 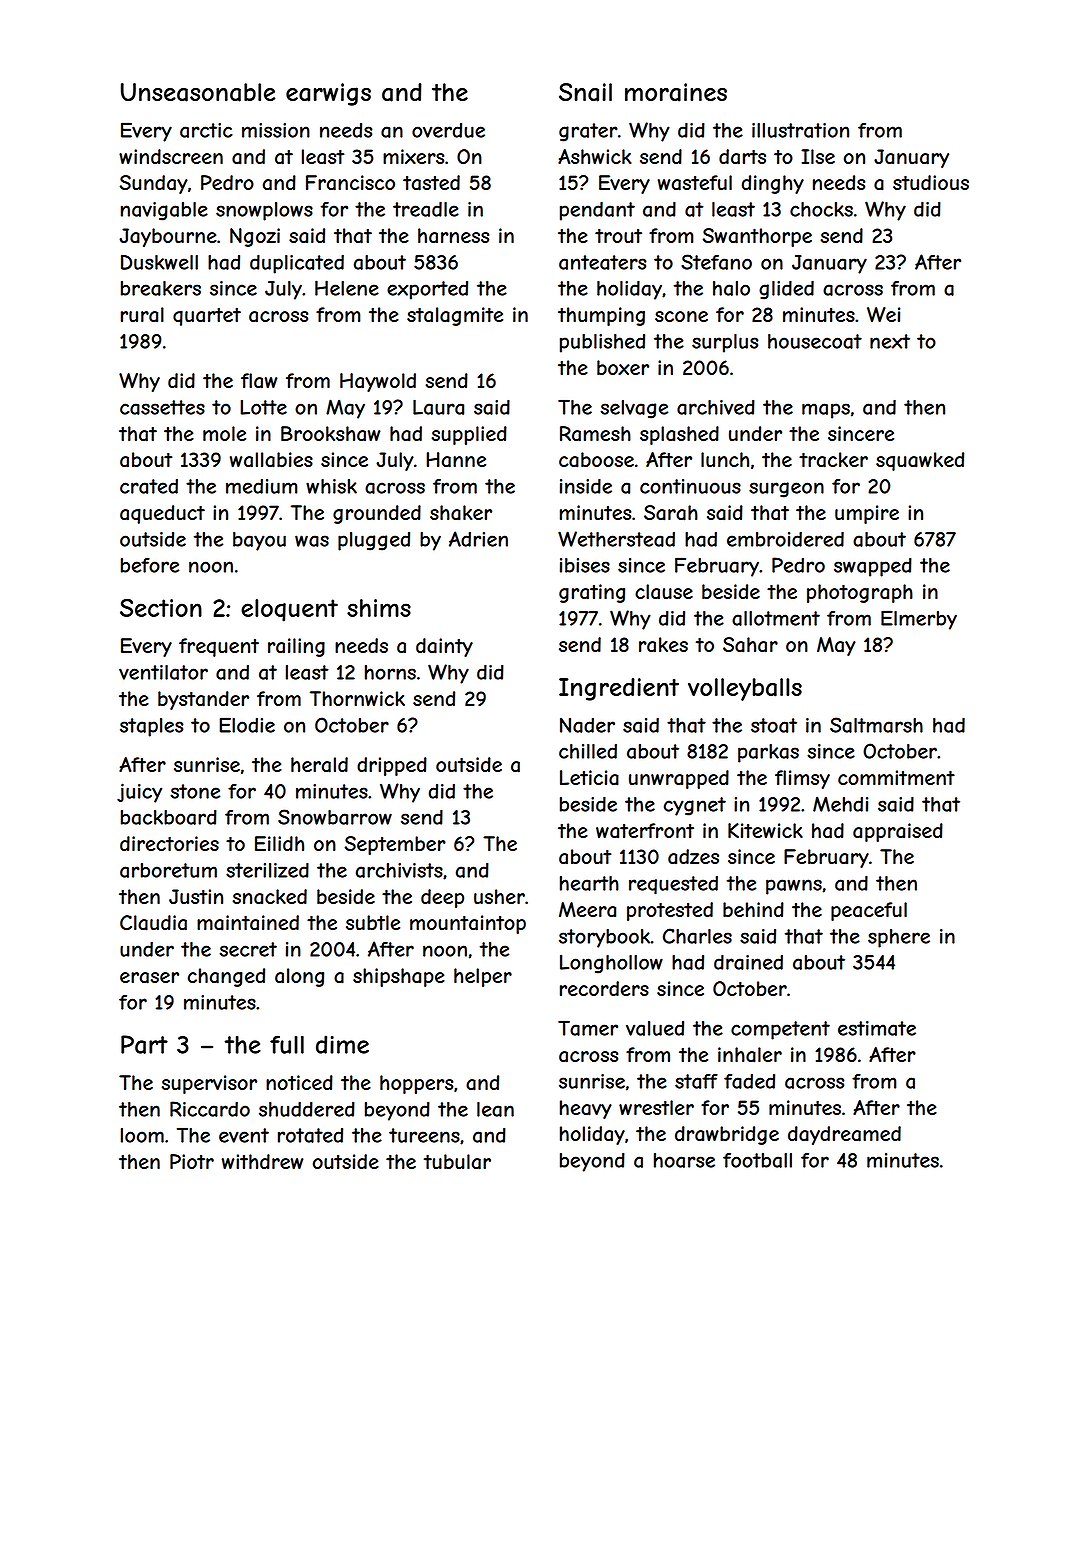 I want to click on backboard, so click(x=169, y=817).
